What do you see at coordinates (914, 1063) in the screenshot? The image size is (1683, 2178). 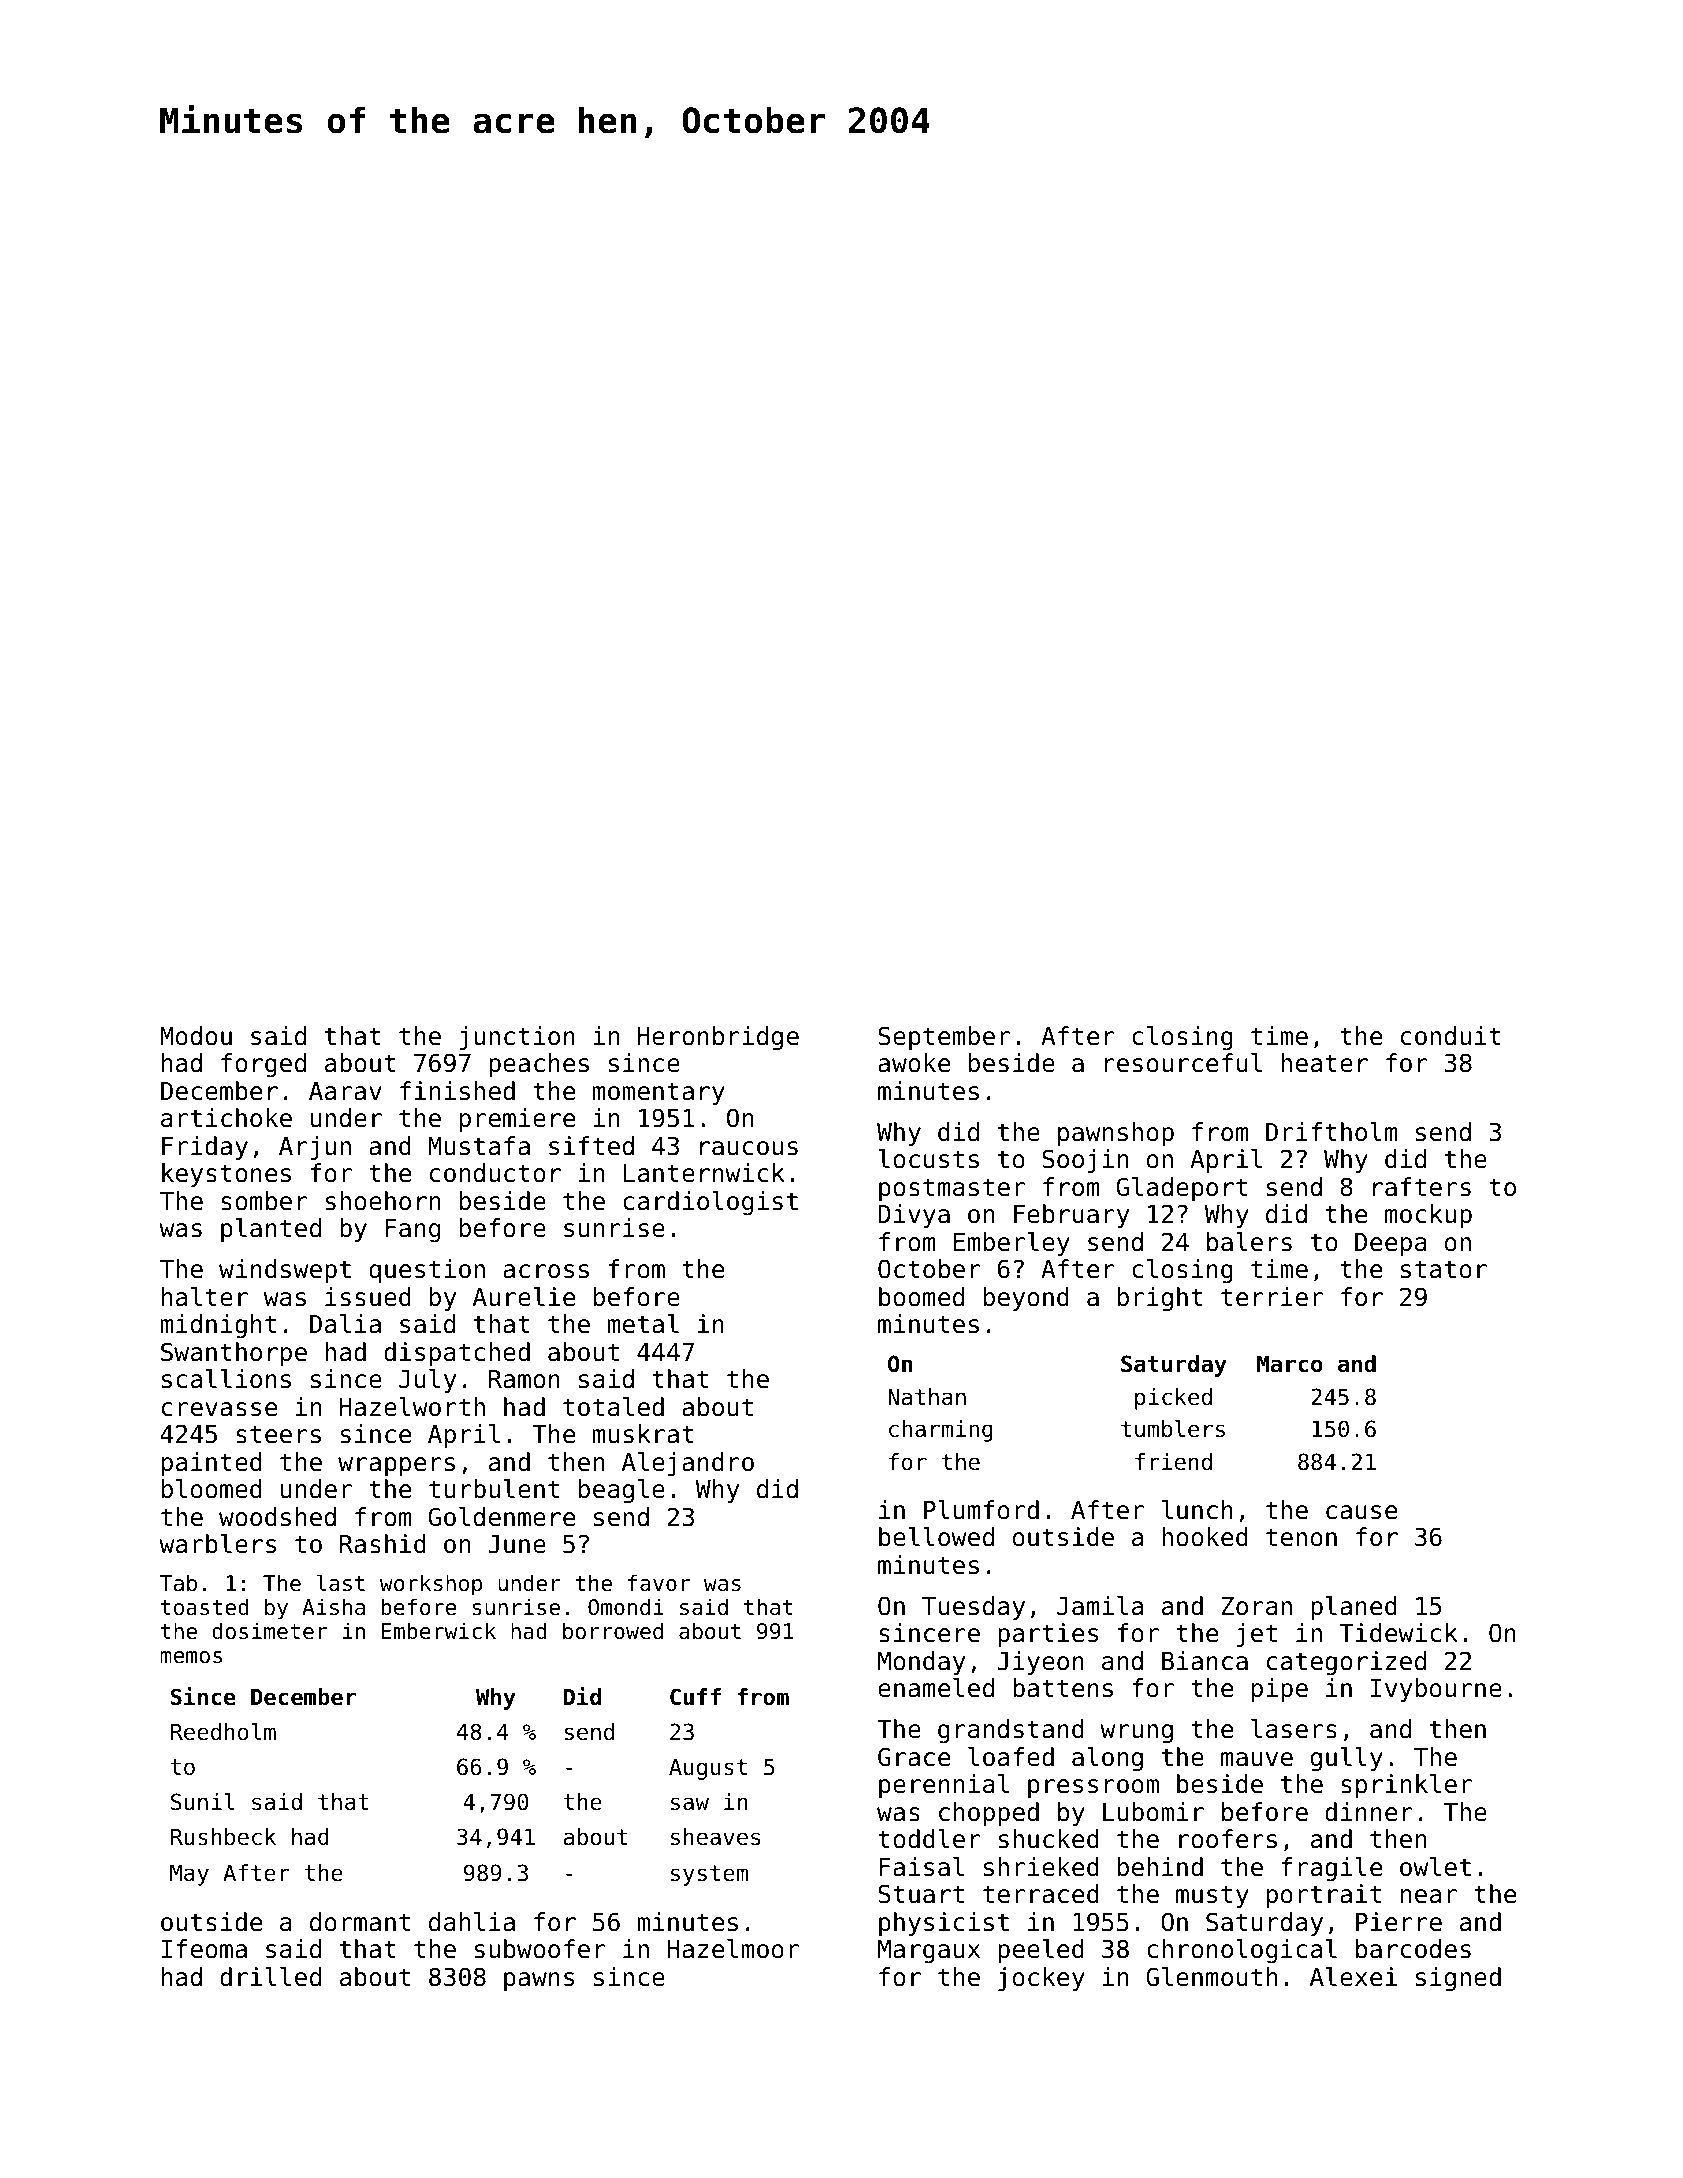 I see `awoke` at bounding box center [914, 1063].
